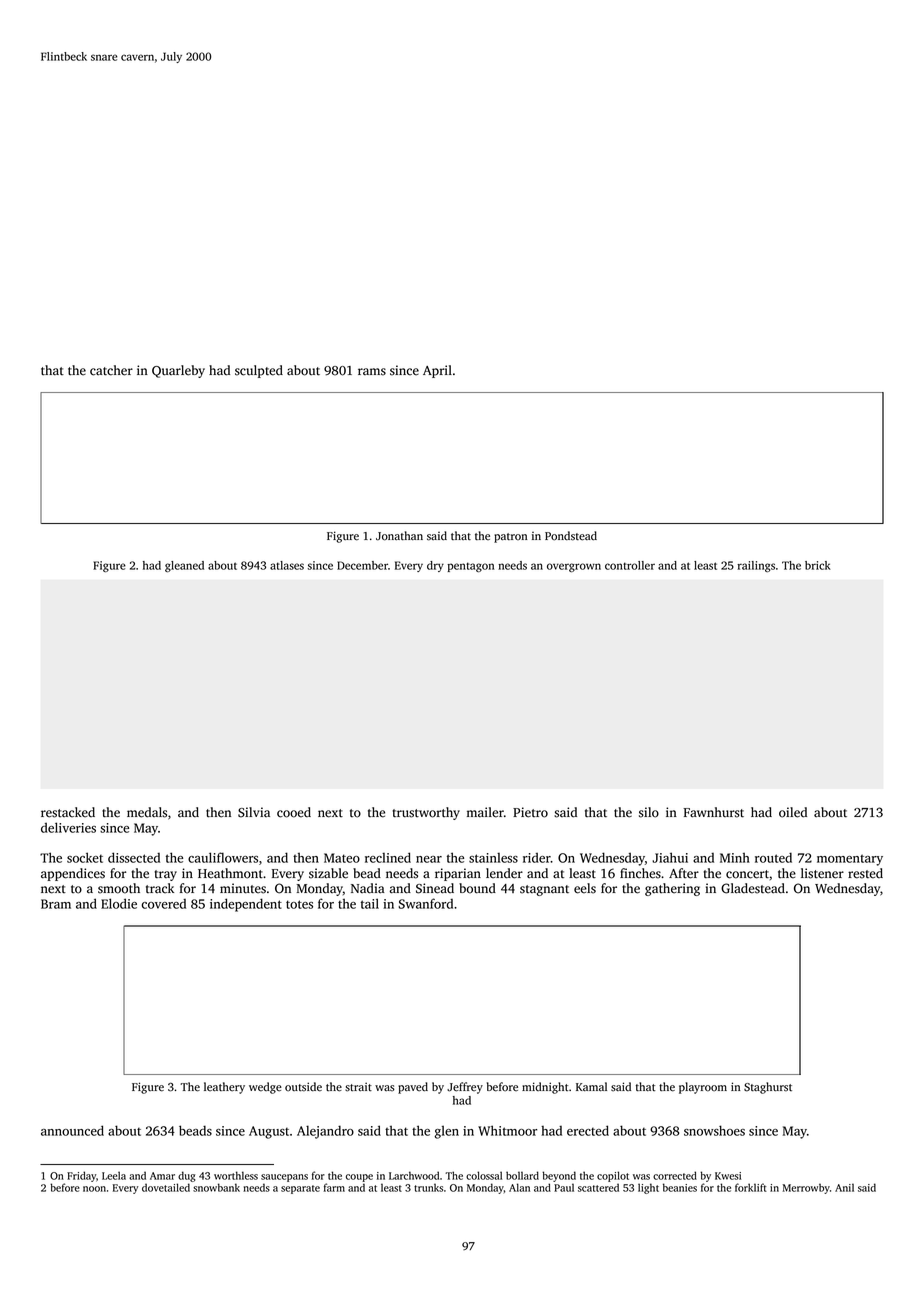 The width and height of the screenshot is (924, 1308). I want to click on brick, so click(818, 565).
